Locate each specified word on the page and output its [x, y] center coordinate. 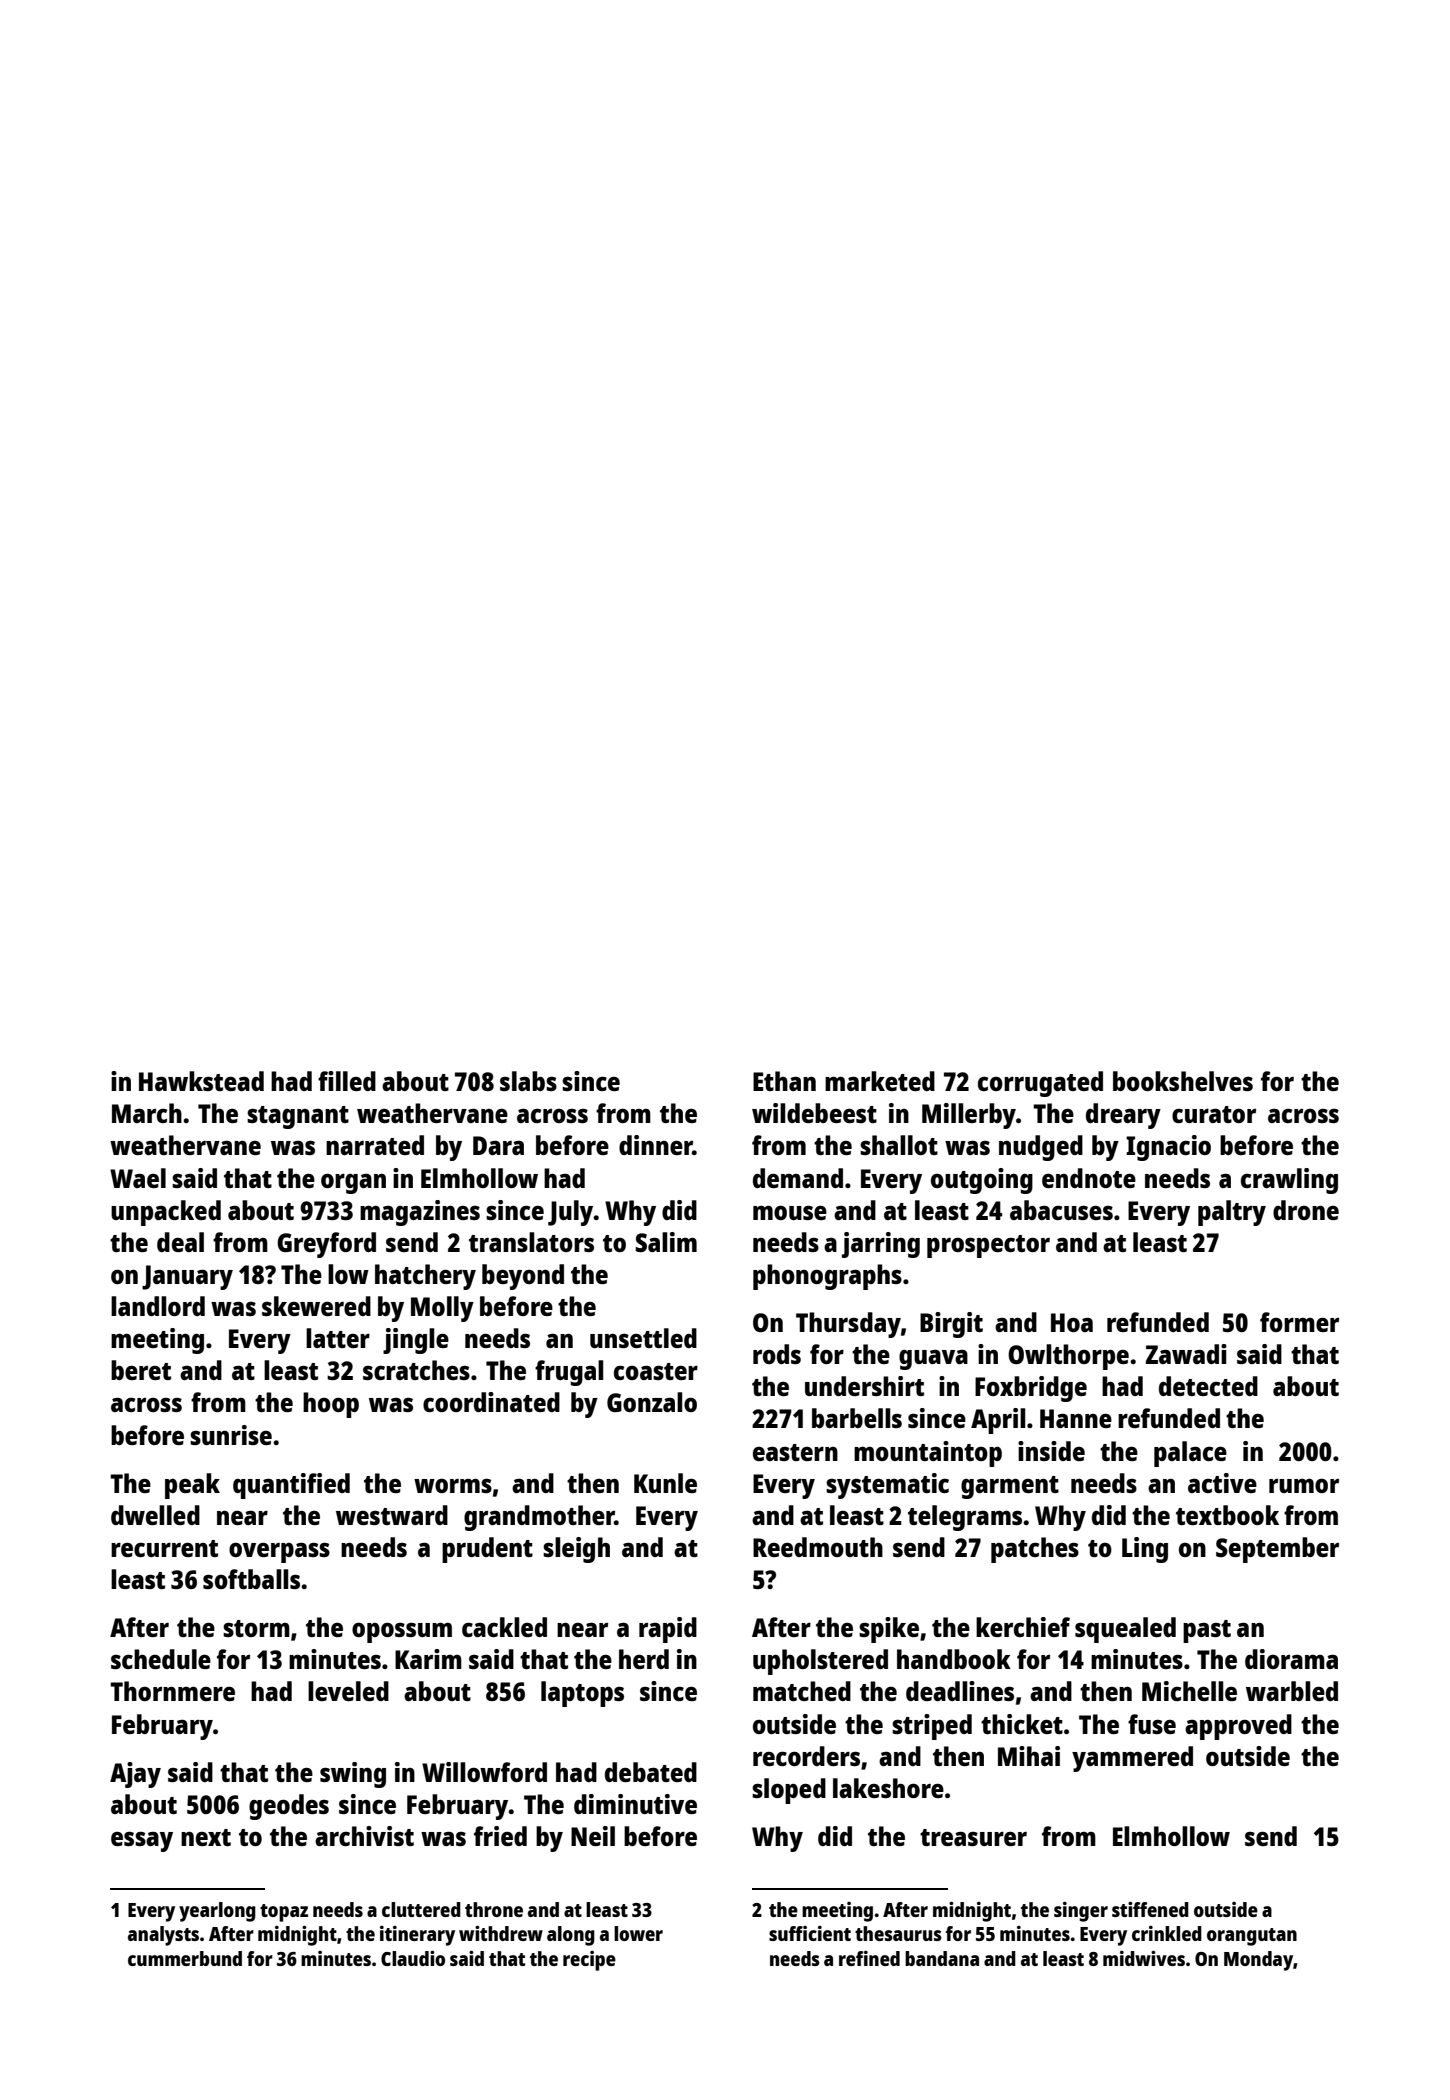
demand [798, 1178]
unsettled [643, 1338]
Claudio [413, 1958]
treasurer [973, 1837]
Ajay [135, 1775]
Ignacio [1168, 1148]
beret [141, 1370]
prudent [487, 1550]
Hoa [1072, 1322]
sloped [789, 1791]
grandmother [539, 1518]
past [1207, 1631]
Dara [498, 1145]
